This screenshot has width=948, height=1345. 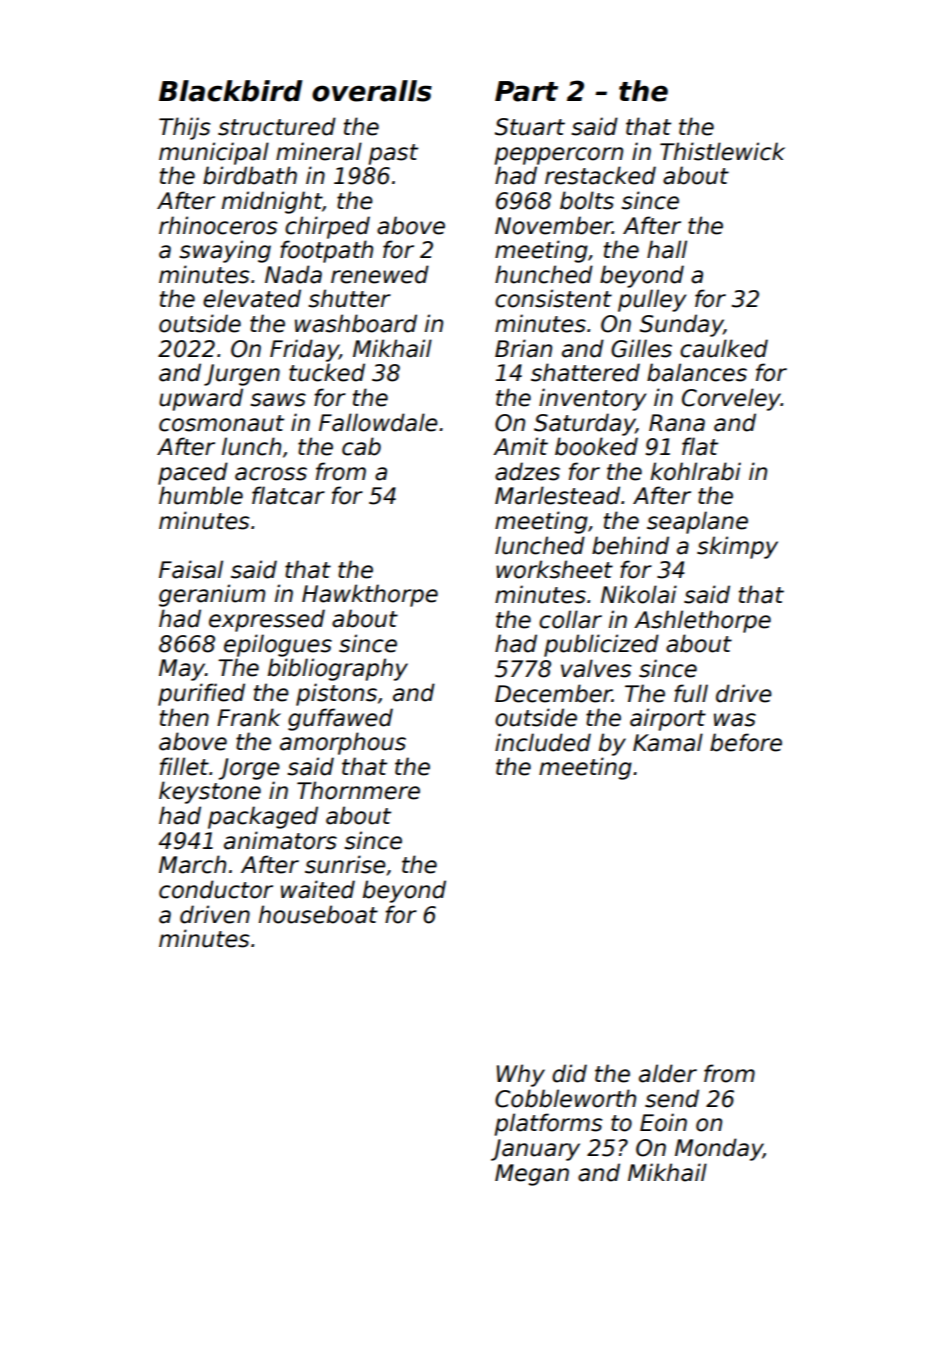 I want to click on Blackbird, so click(x=230, y=91).
